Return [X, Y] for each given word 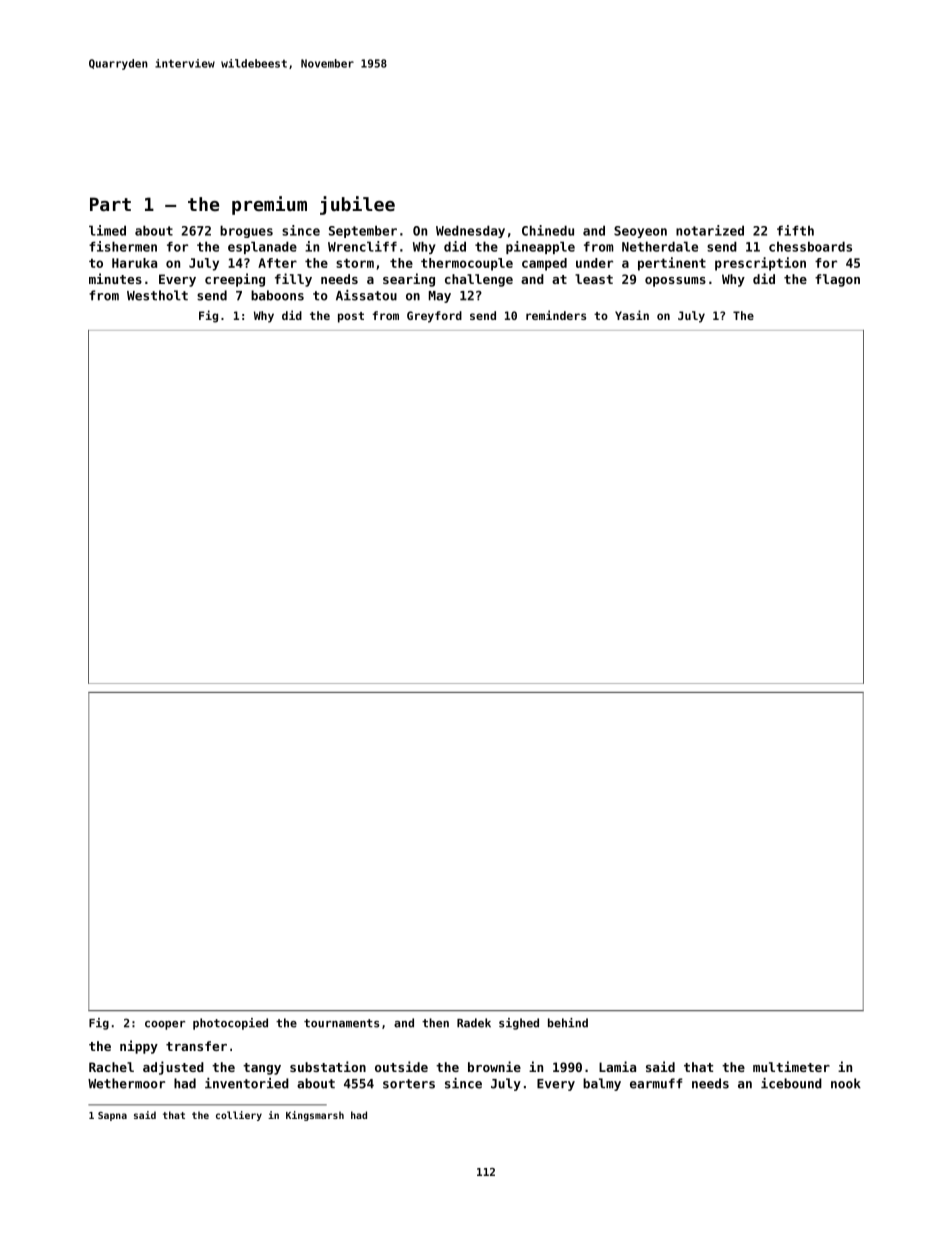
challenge [479, 280]
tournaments [341, 1023]
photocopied [230, 1024]
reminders [556, 315]
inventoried [247, 1083]
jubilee [357, 205]
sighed [519, 1024]
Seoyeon [640, 232]
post [351, 317]
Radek [474, 1023]
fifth [795, 230]
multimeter [791, 1066]
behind [568, 1023]
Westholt [157, 295]
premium [269, 205]
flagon [837, 280]
